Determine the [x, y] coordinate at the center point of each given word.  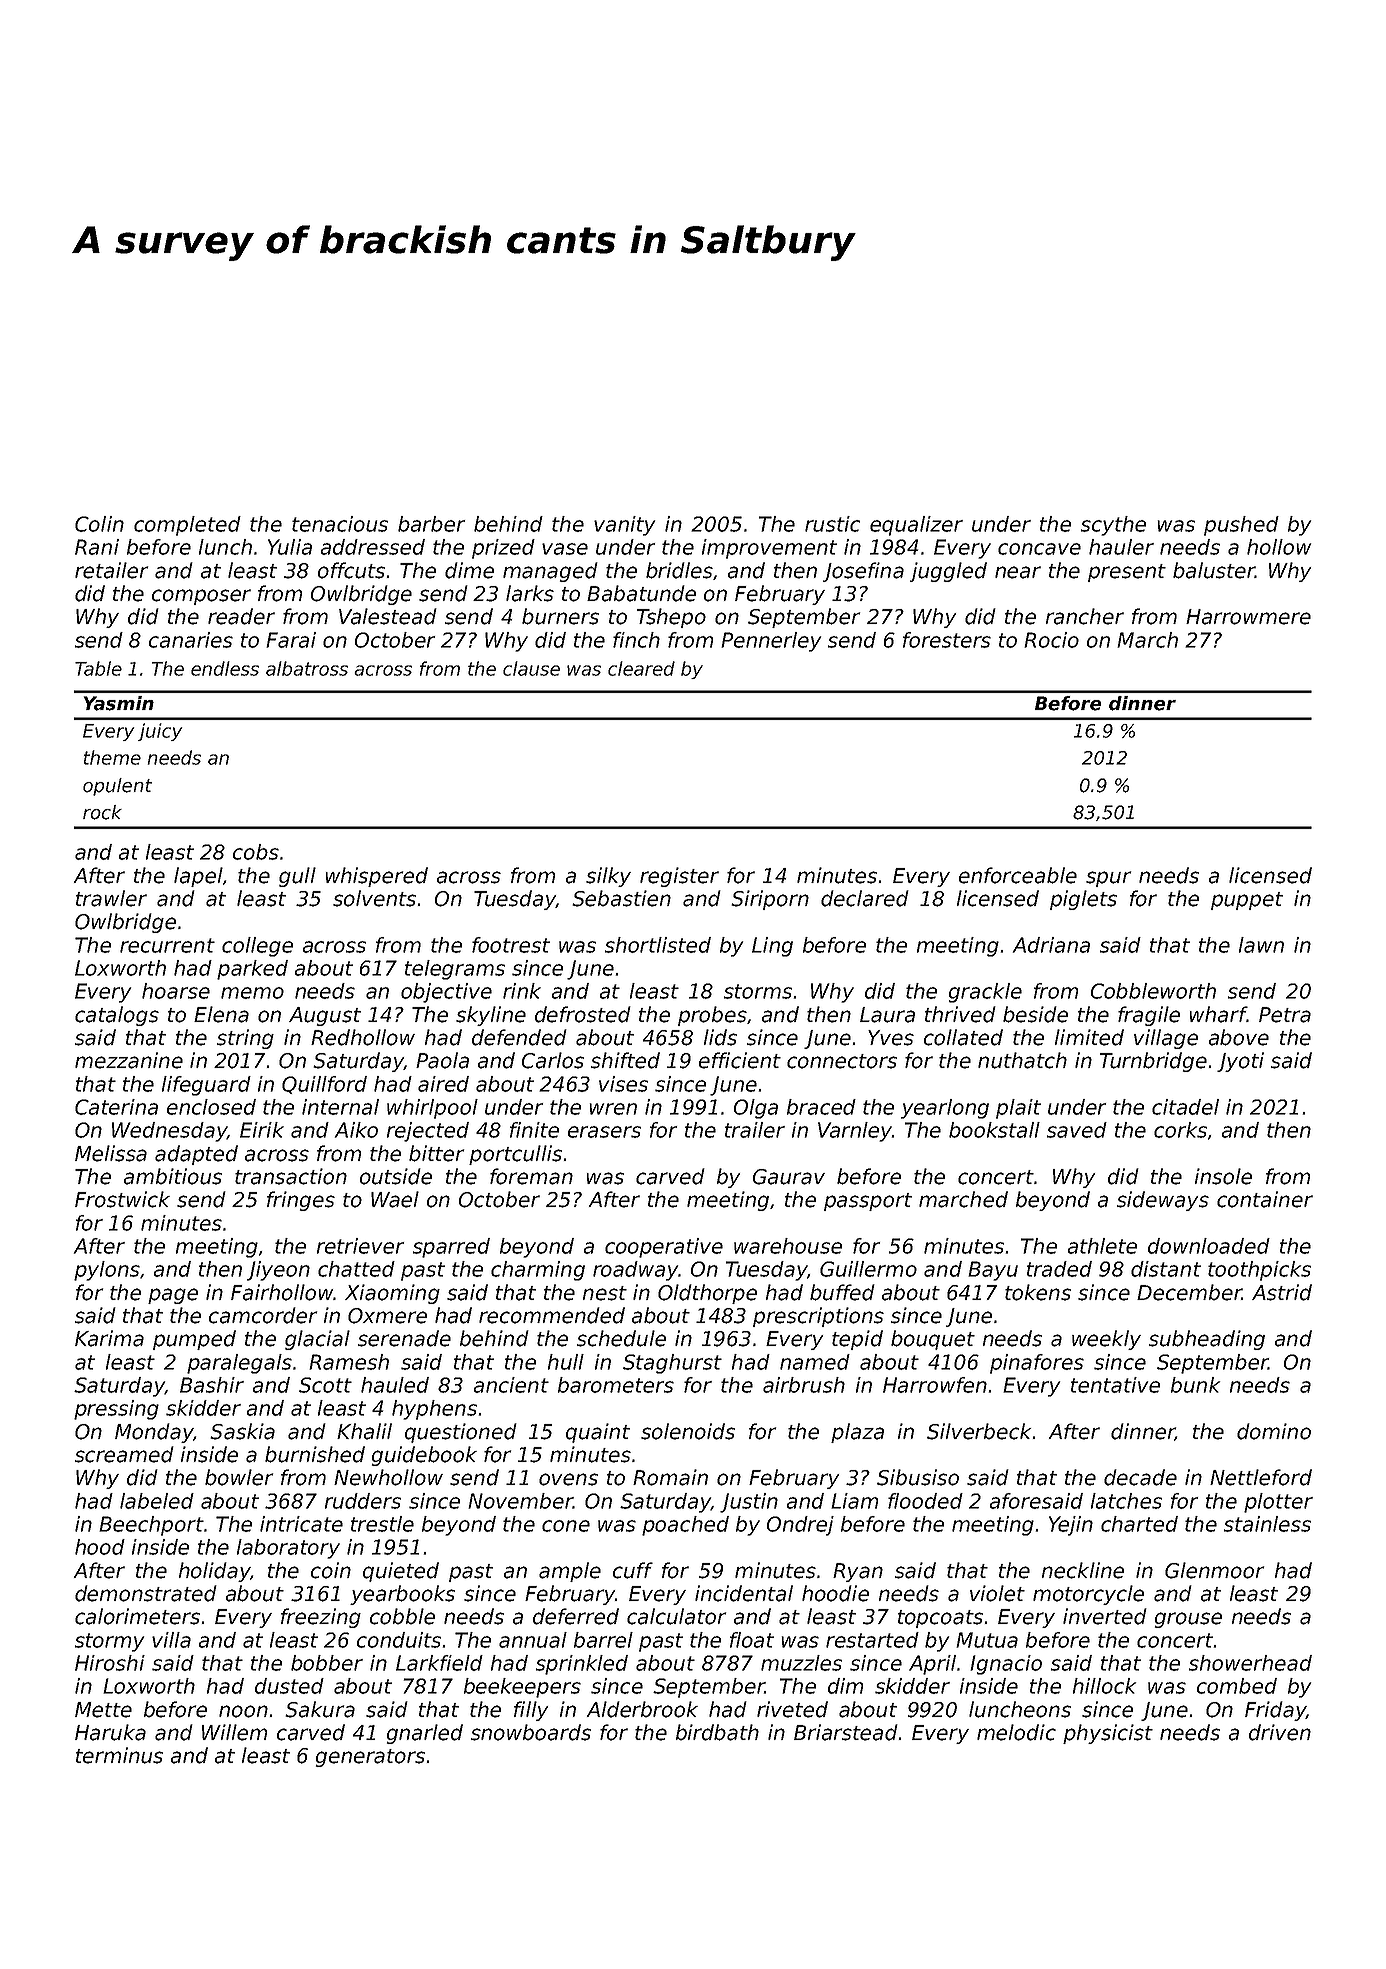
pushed [1241, 526]
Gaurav [789, 1177]
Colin [99, 524]
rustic [832, 524]
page [173, 1296]
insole [1223, 1176]
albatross [307, 668]
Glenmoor [1214, 1570]
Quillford [324, 1085]
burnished [315, 1454]
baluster [1214, 570]
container [1265, 1199]
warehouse [788, 1246]
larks [530, 593]
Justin [749, 1503]
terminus [119, 1755]
